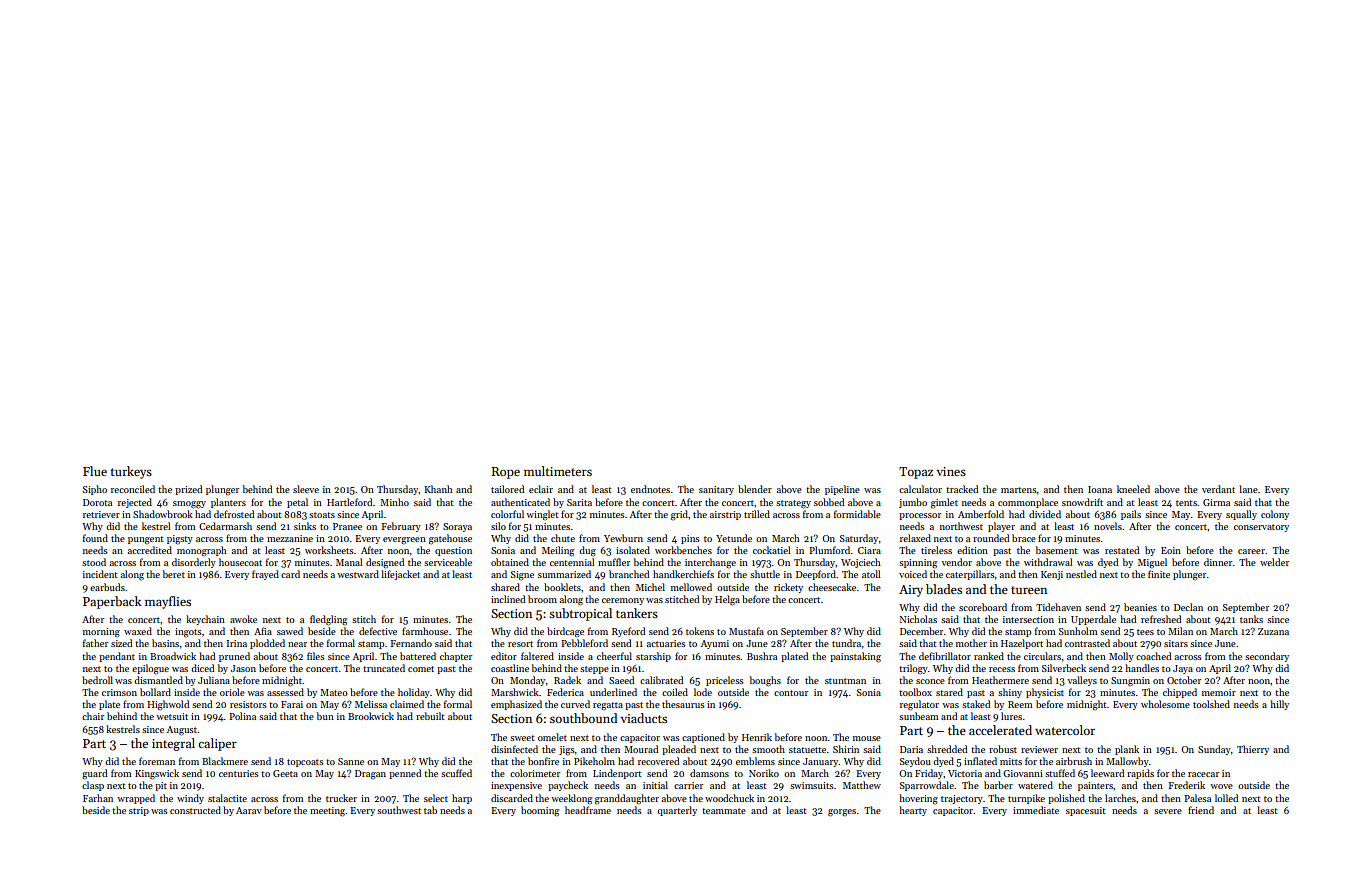  Describe the element at coordinates (195, 810) in the screenshot. I see `constructed` at that location.
